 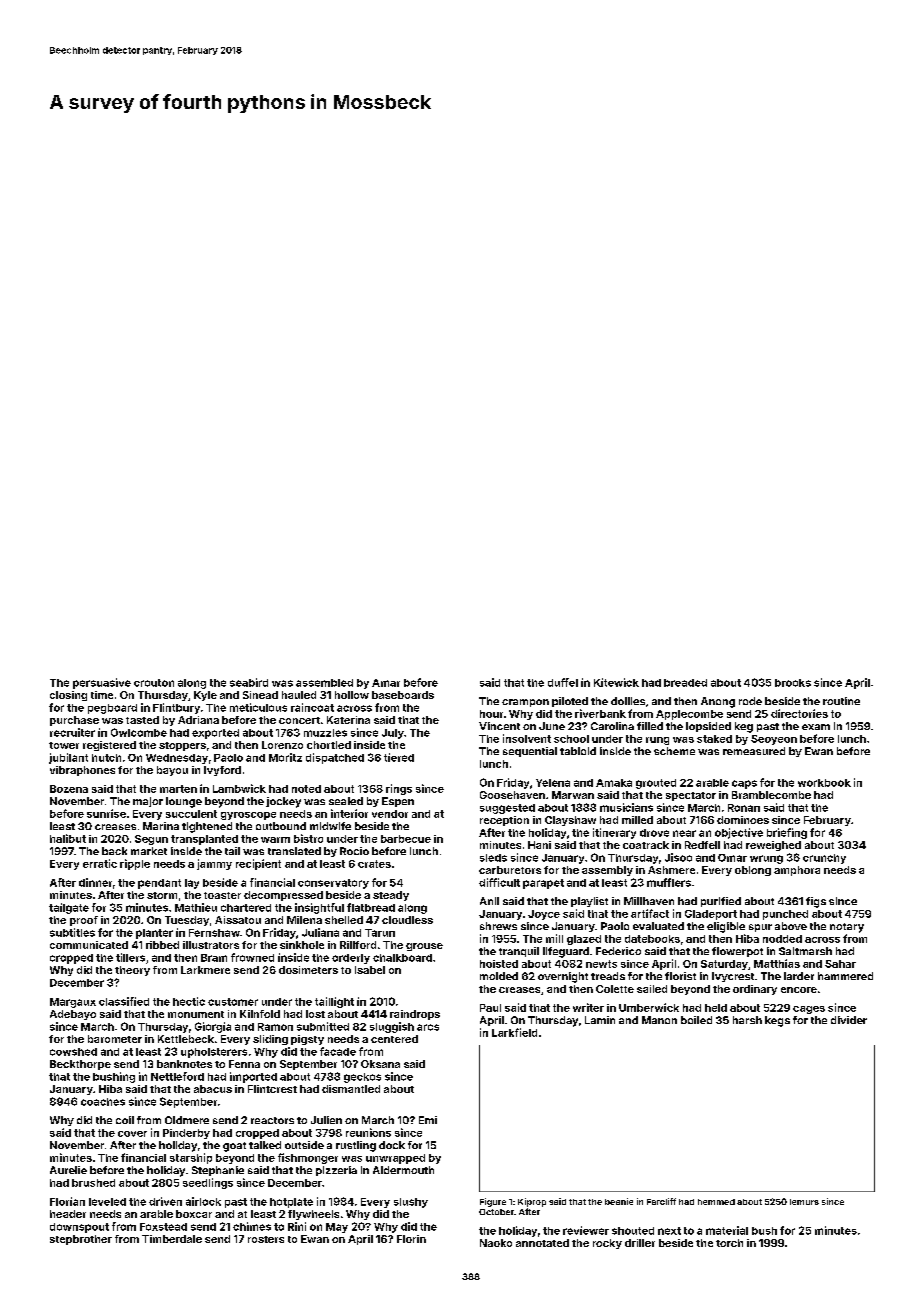 I want to click on lemurs, so click(x=804, y=1202).
